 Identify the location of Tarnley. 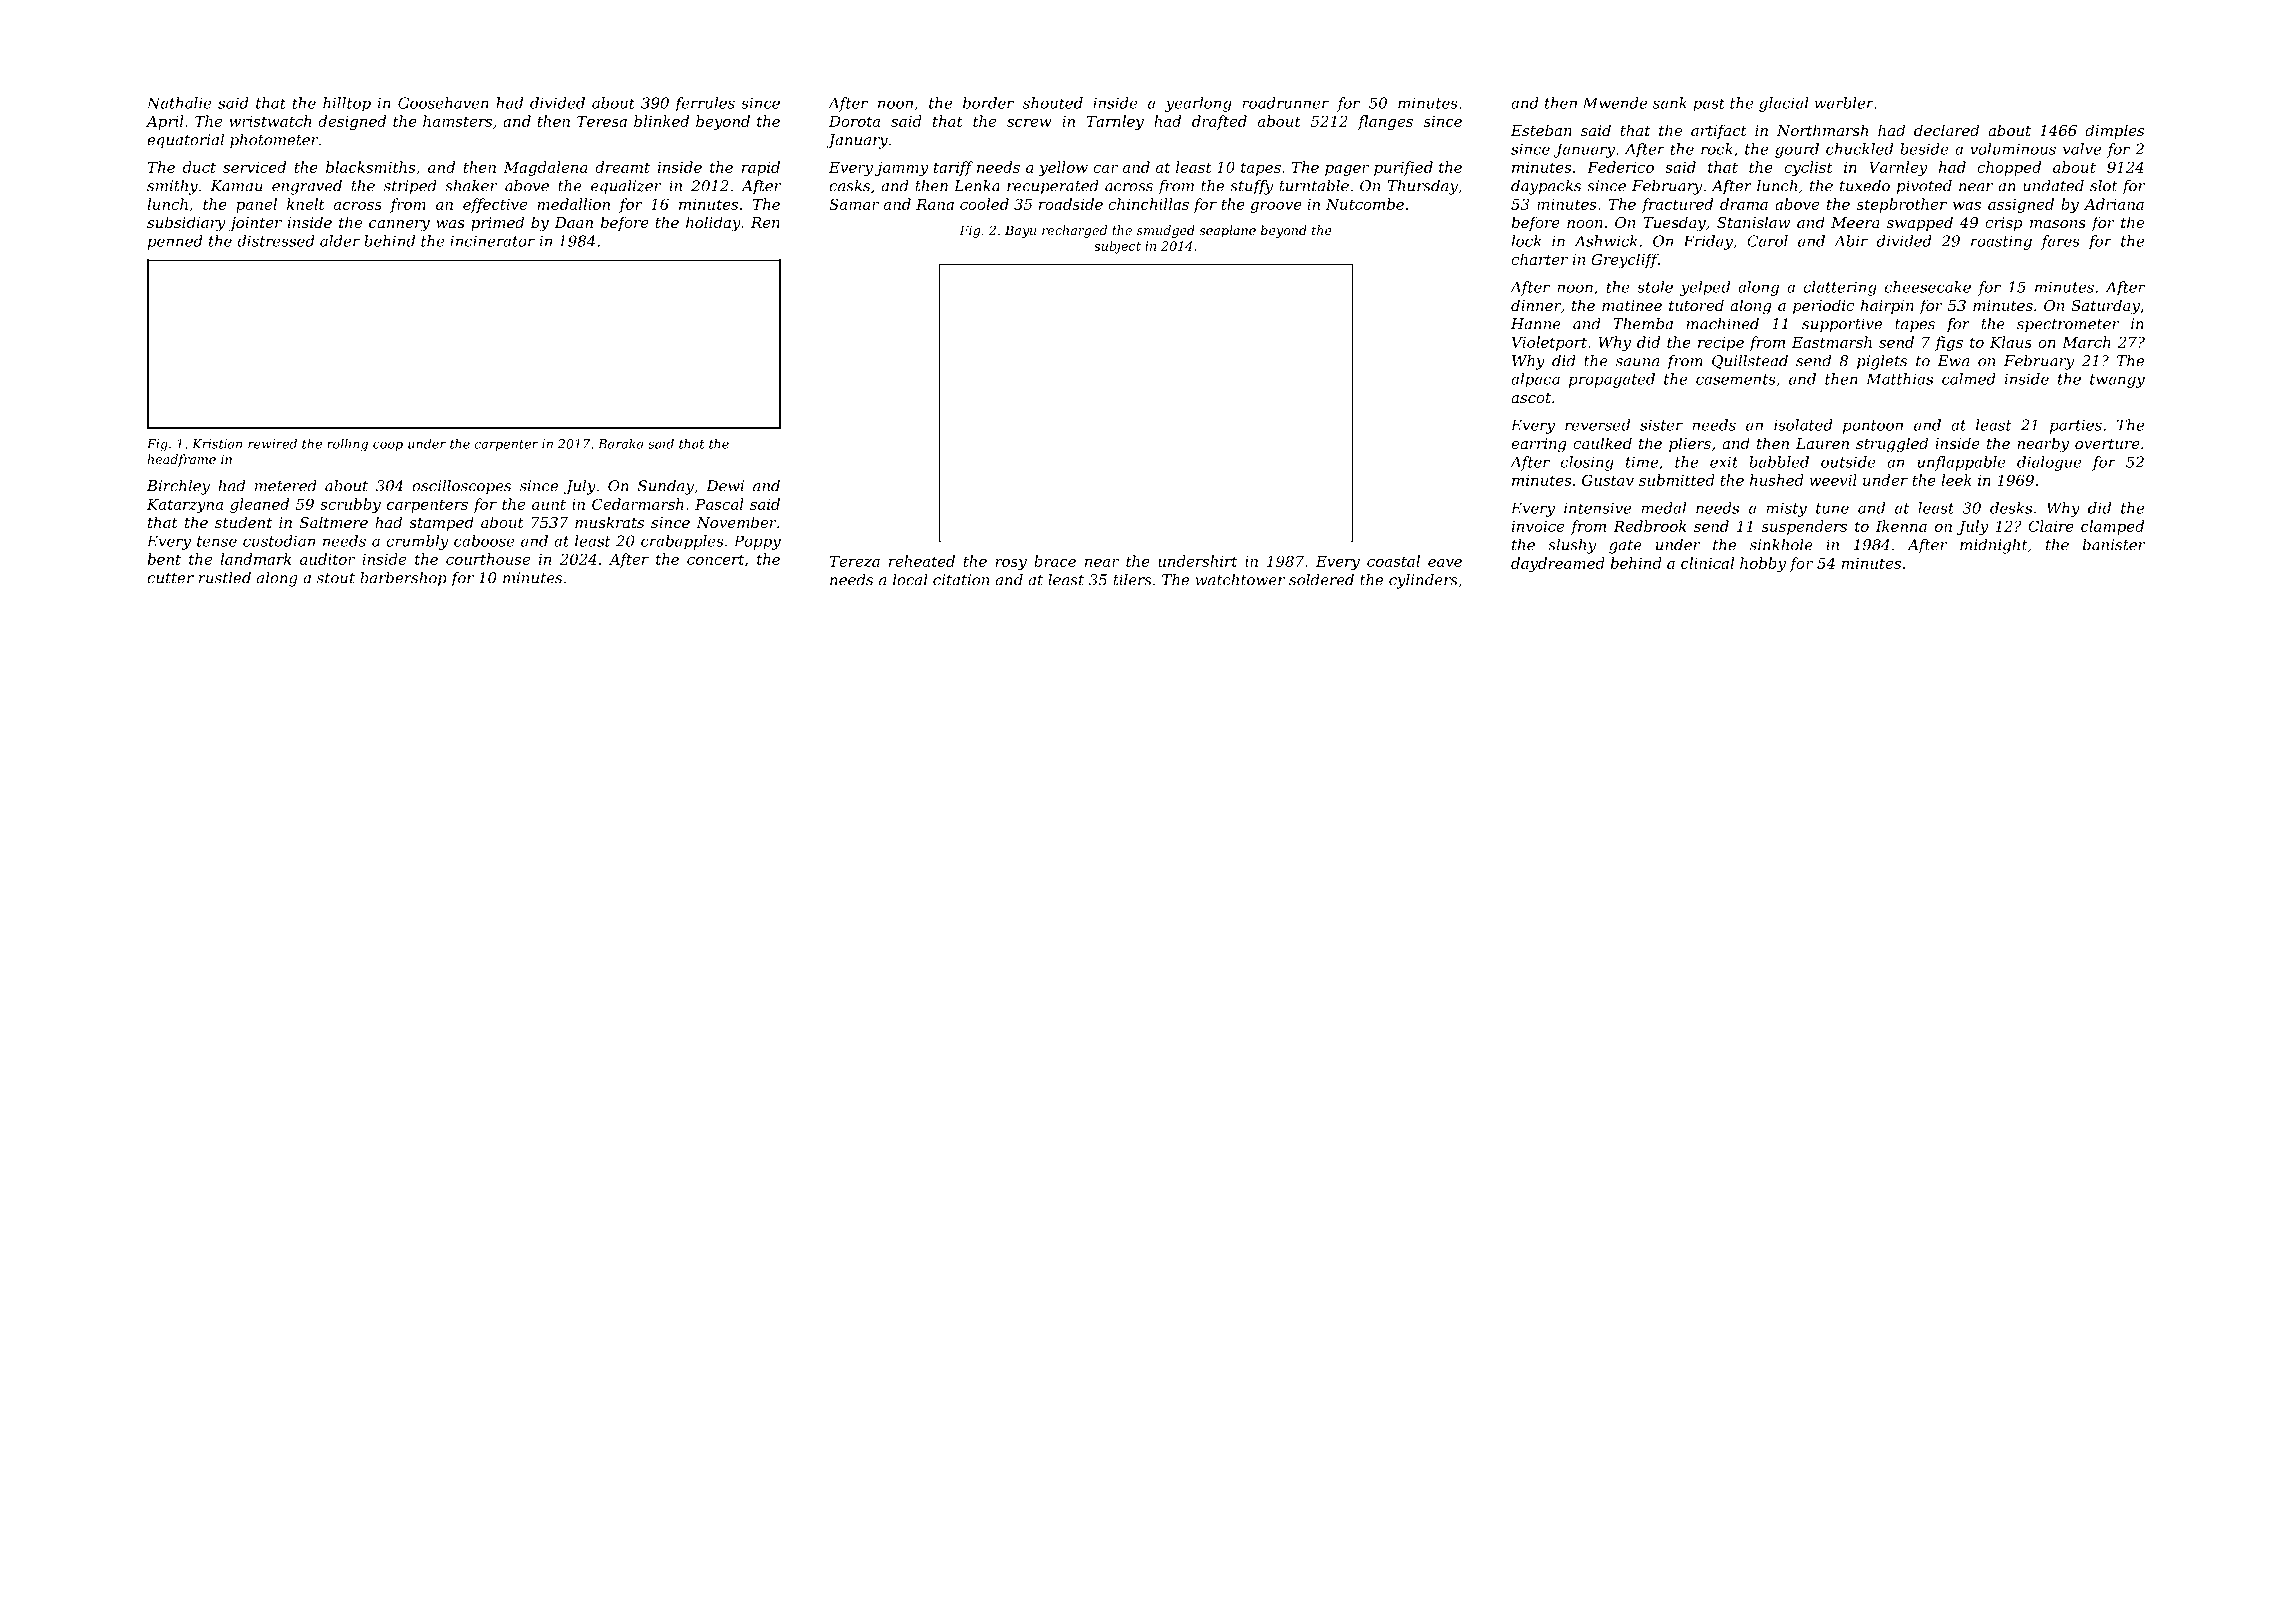
(1115, 122).
